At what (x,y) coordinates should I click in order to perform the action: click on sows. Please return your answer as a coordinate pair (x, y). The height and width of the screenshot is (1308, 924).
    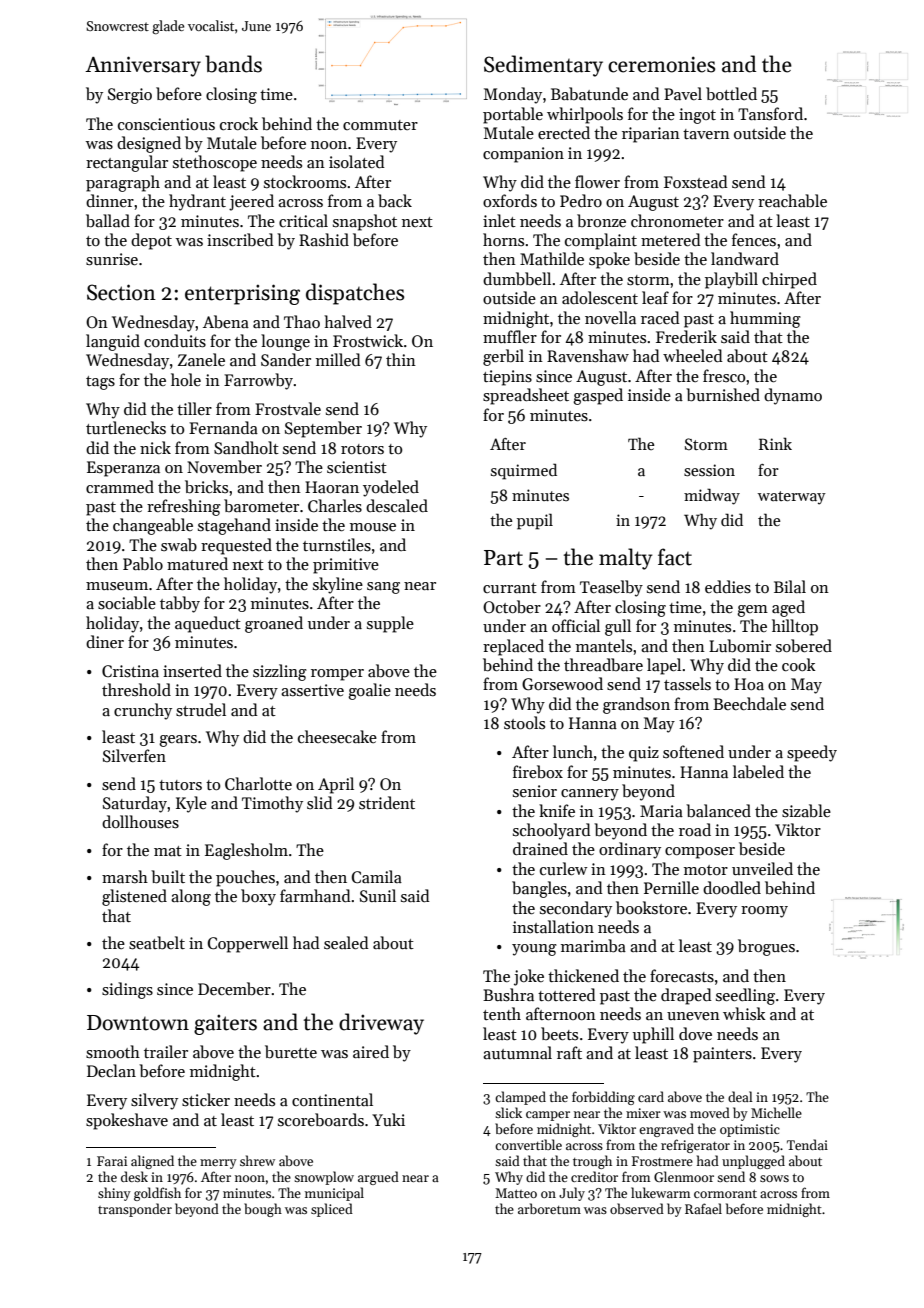
    Looking at the image, I should click on (774, 1178).
